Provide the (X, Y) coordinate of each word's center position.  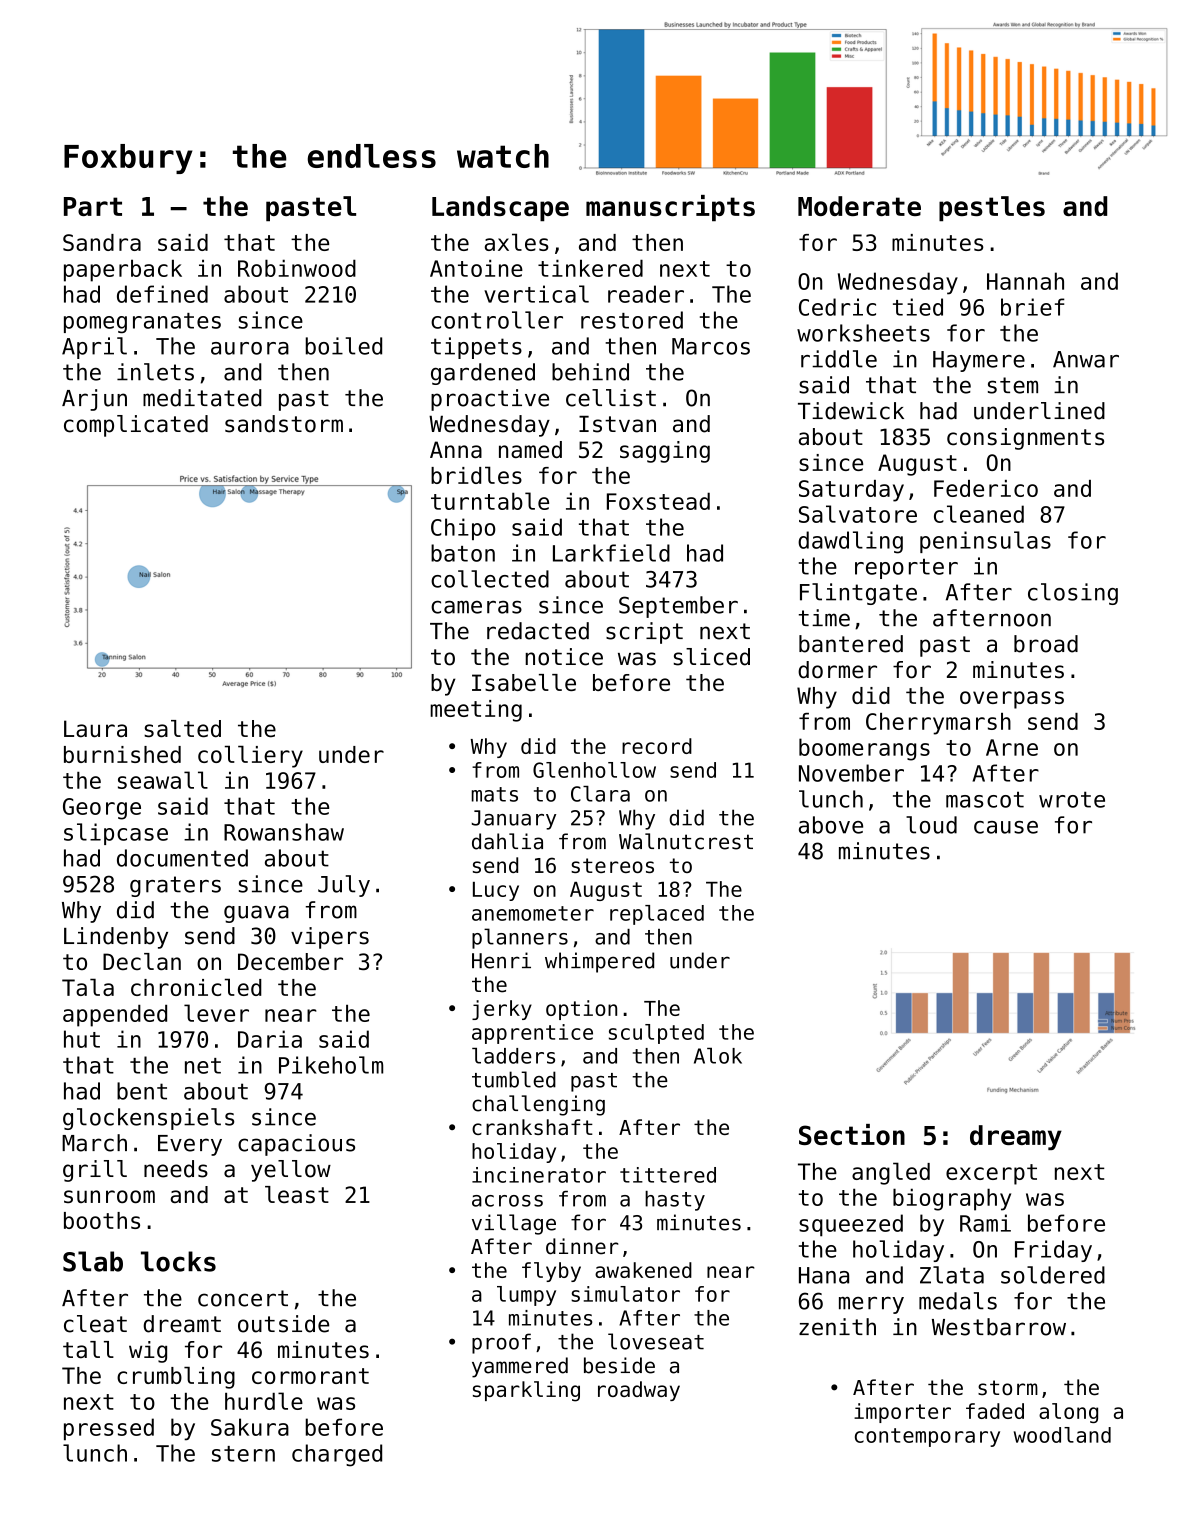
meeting (476, 711)
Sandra (102, 242)
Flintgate (858, 594)
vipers (330, 938)
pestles (992, 208)
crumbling (176, 1378)
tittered (668, 1175)
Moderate (859, 206)
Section (852, 1134)
